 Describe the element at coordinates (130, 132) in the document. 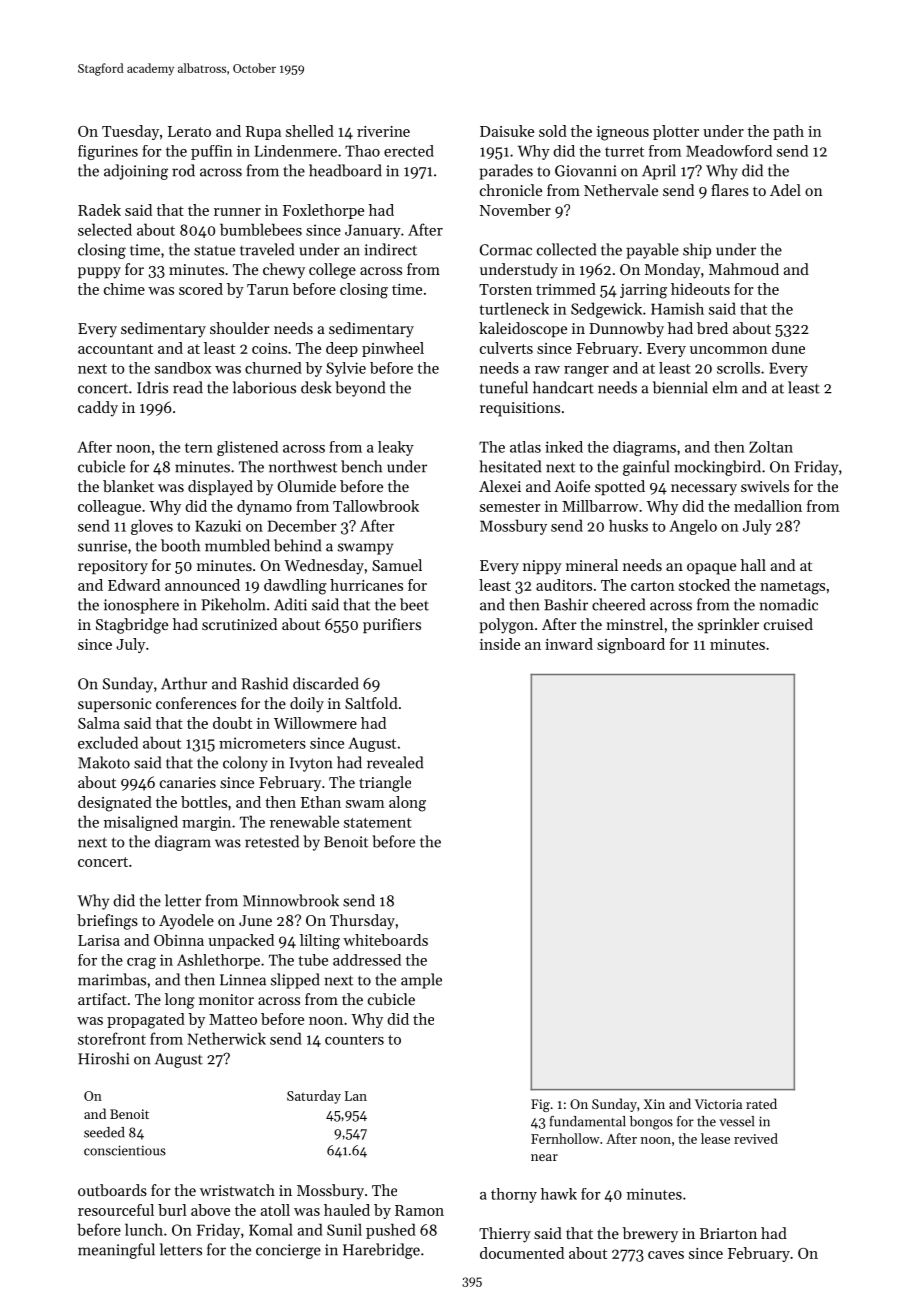

I see `Tuesday` at that location.
